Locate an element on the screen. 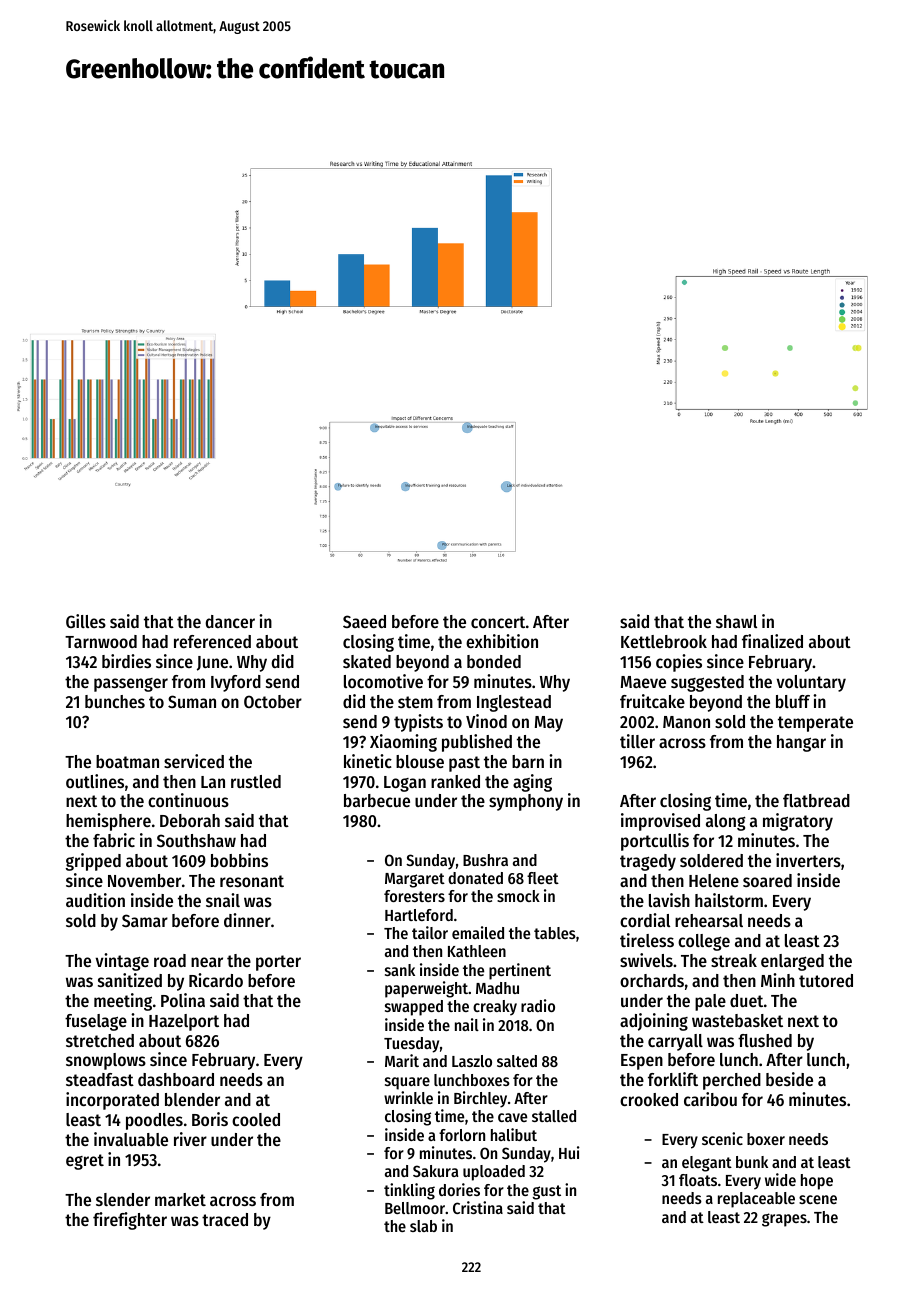 The height and width of the screenshot is (1308, 924). concert is located at coordinates (498, 622).
